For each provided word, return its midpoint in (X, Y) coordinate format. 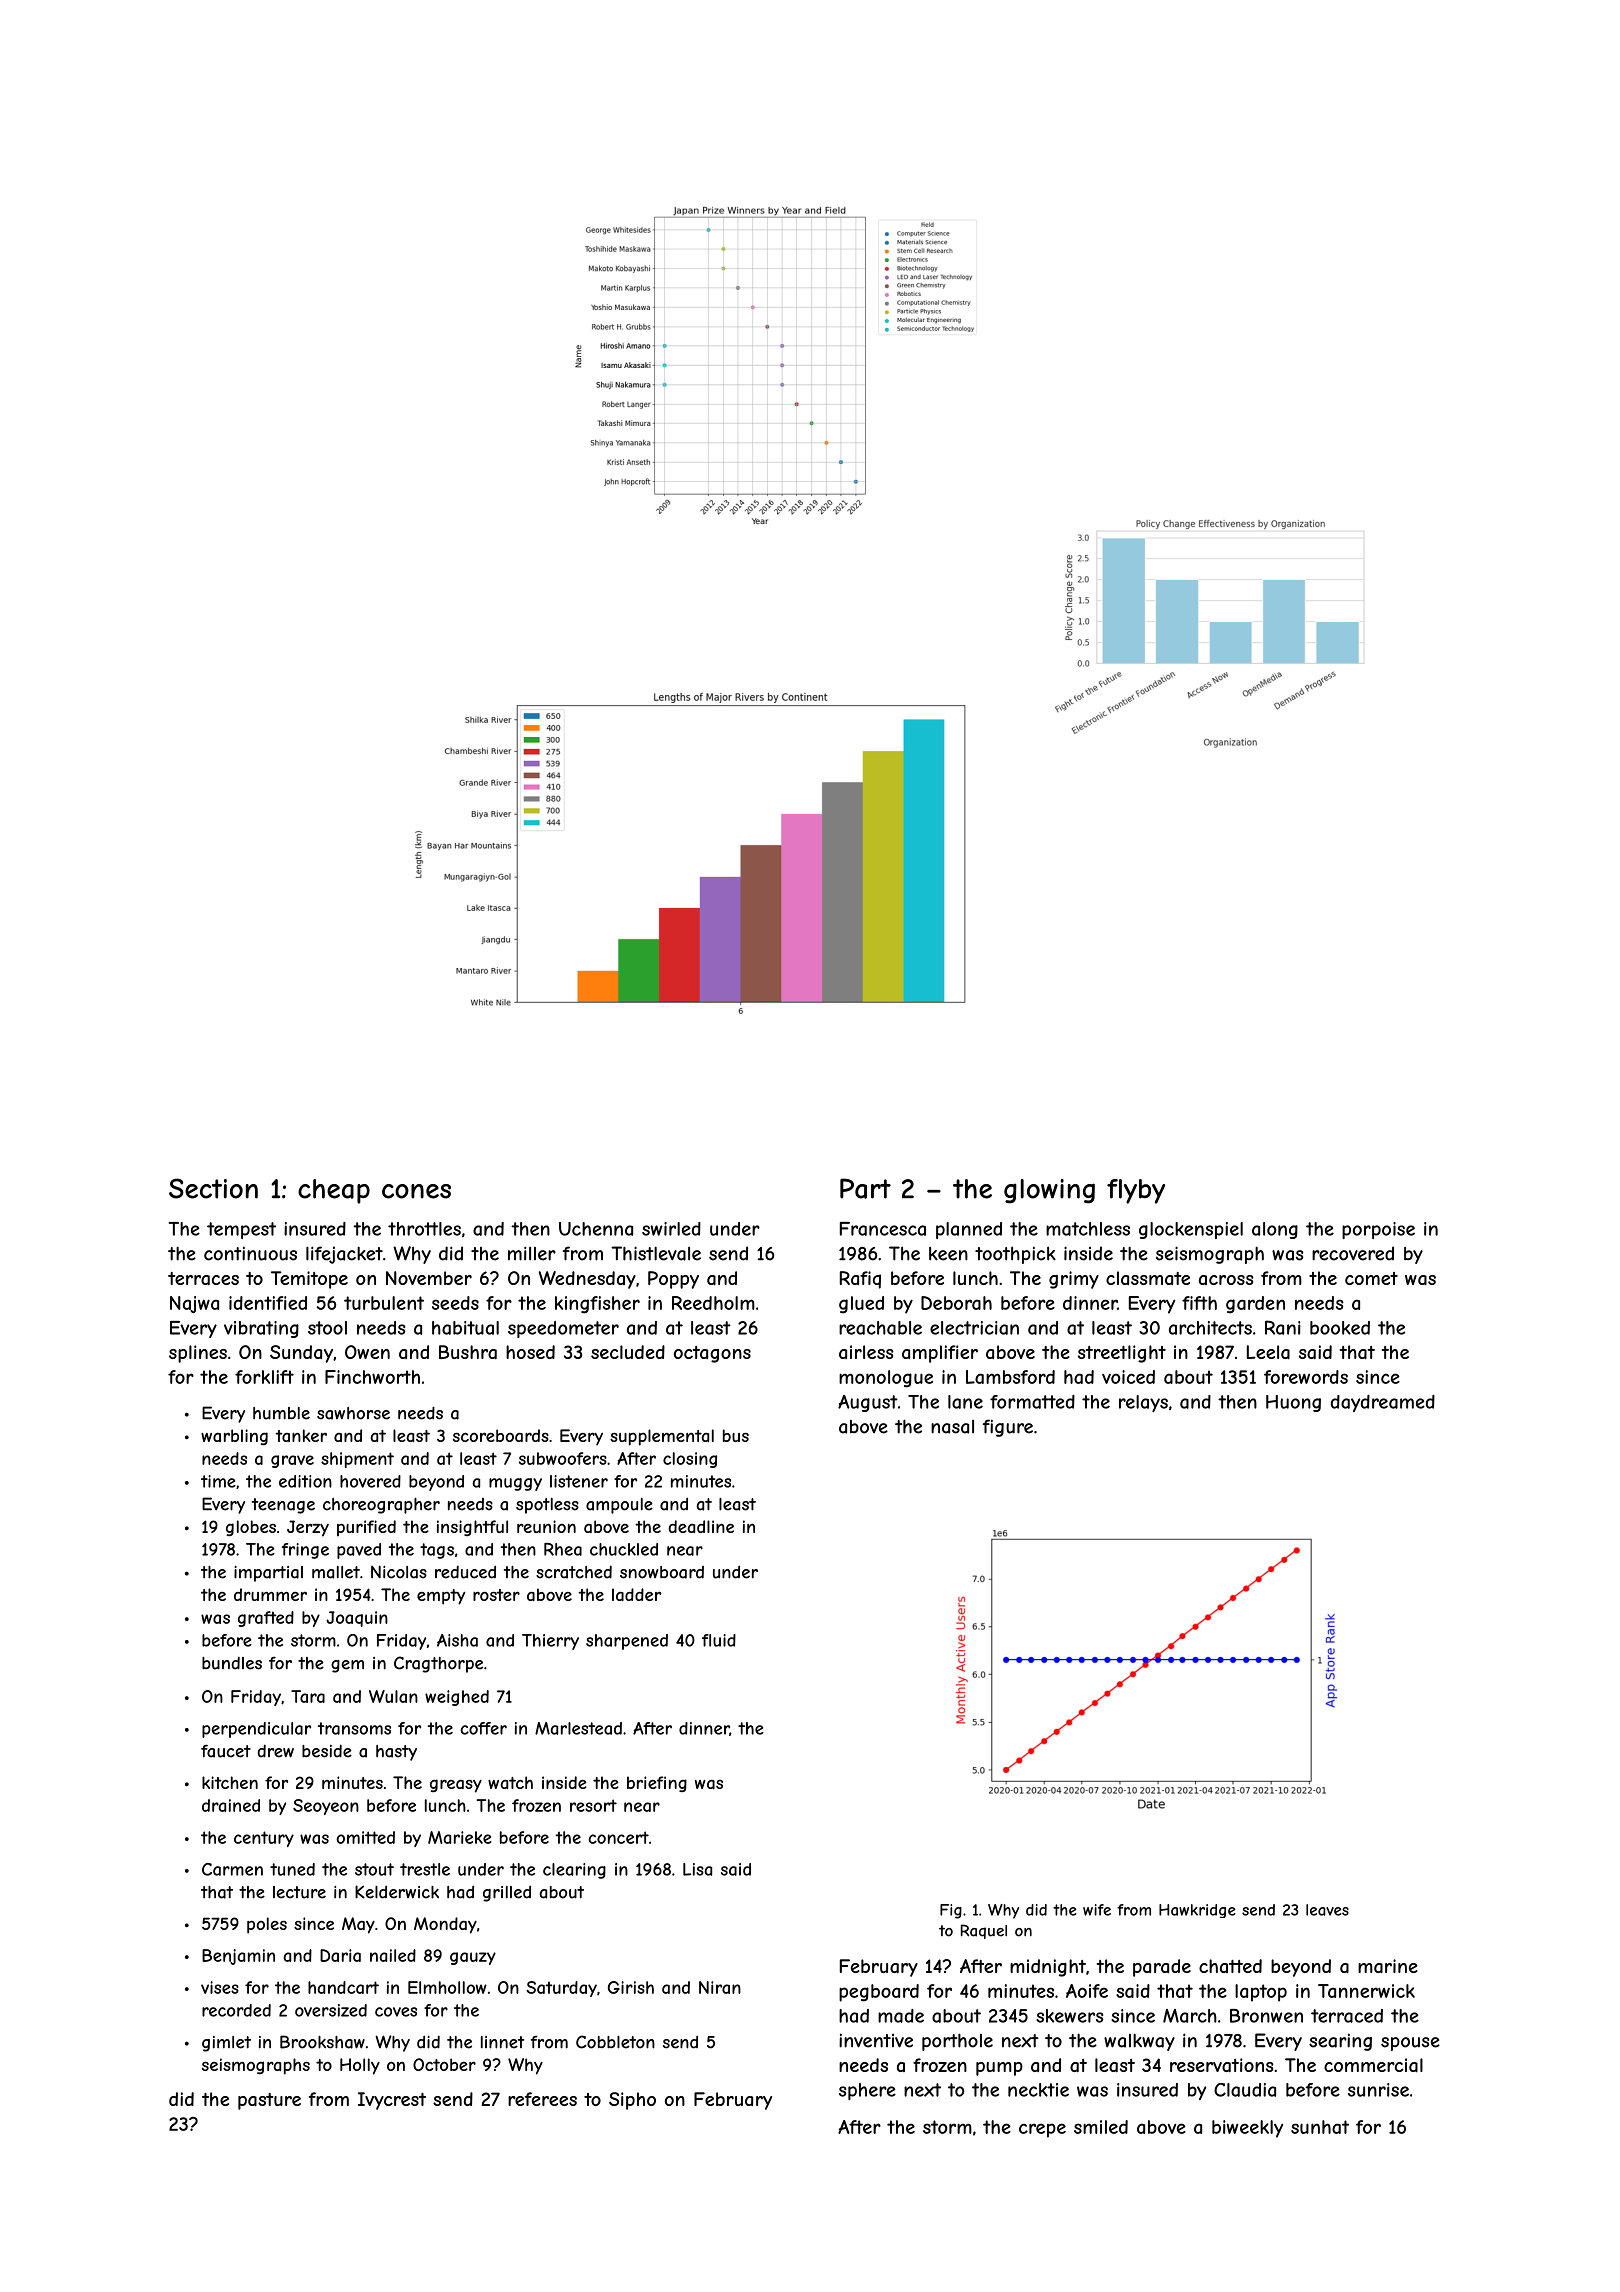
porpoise (1378, 1230)
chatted (1230, 1966)
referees (542, 2099)
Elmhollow (447, 1987)
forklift (264, 1377)
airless (866, 1352)
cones (416, 1191)
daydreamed (1383, 1403)
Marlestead (578, 1728)
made (901, 2016)
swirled (671, 1229)
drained (231, 1805)
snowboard (662, 1572)
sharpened (627, 1642)
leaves (1327, 1910)
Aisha (457, 1640)
